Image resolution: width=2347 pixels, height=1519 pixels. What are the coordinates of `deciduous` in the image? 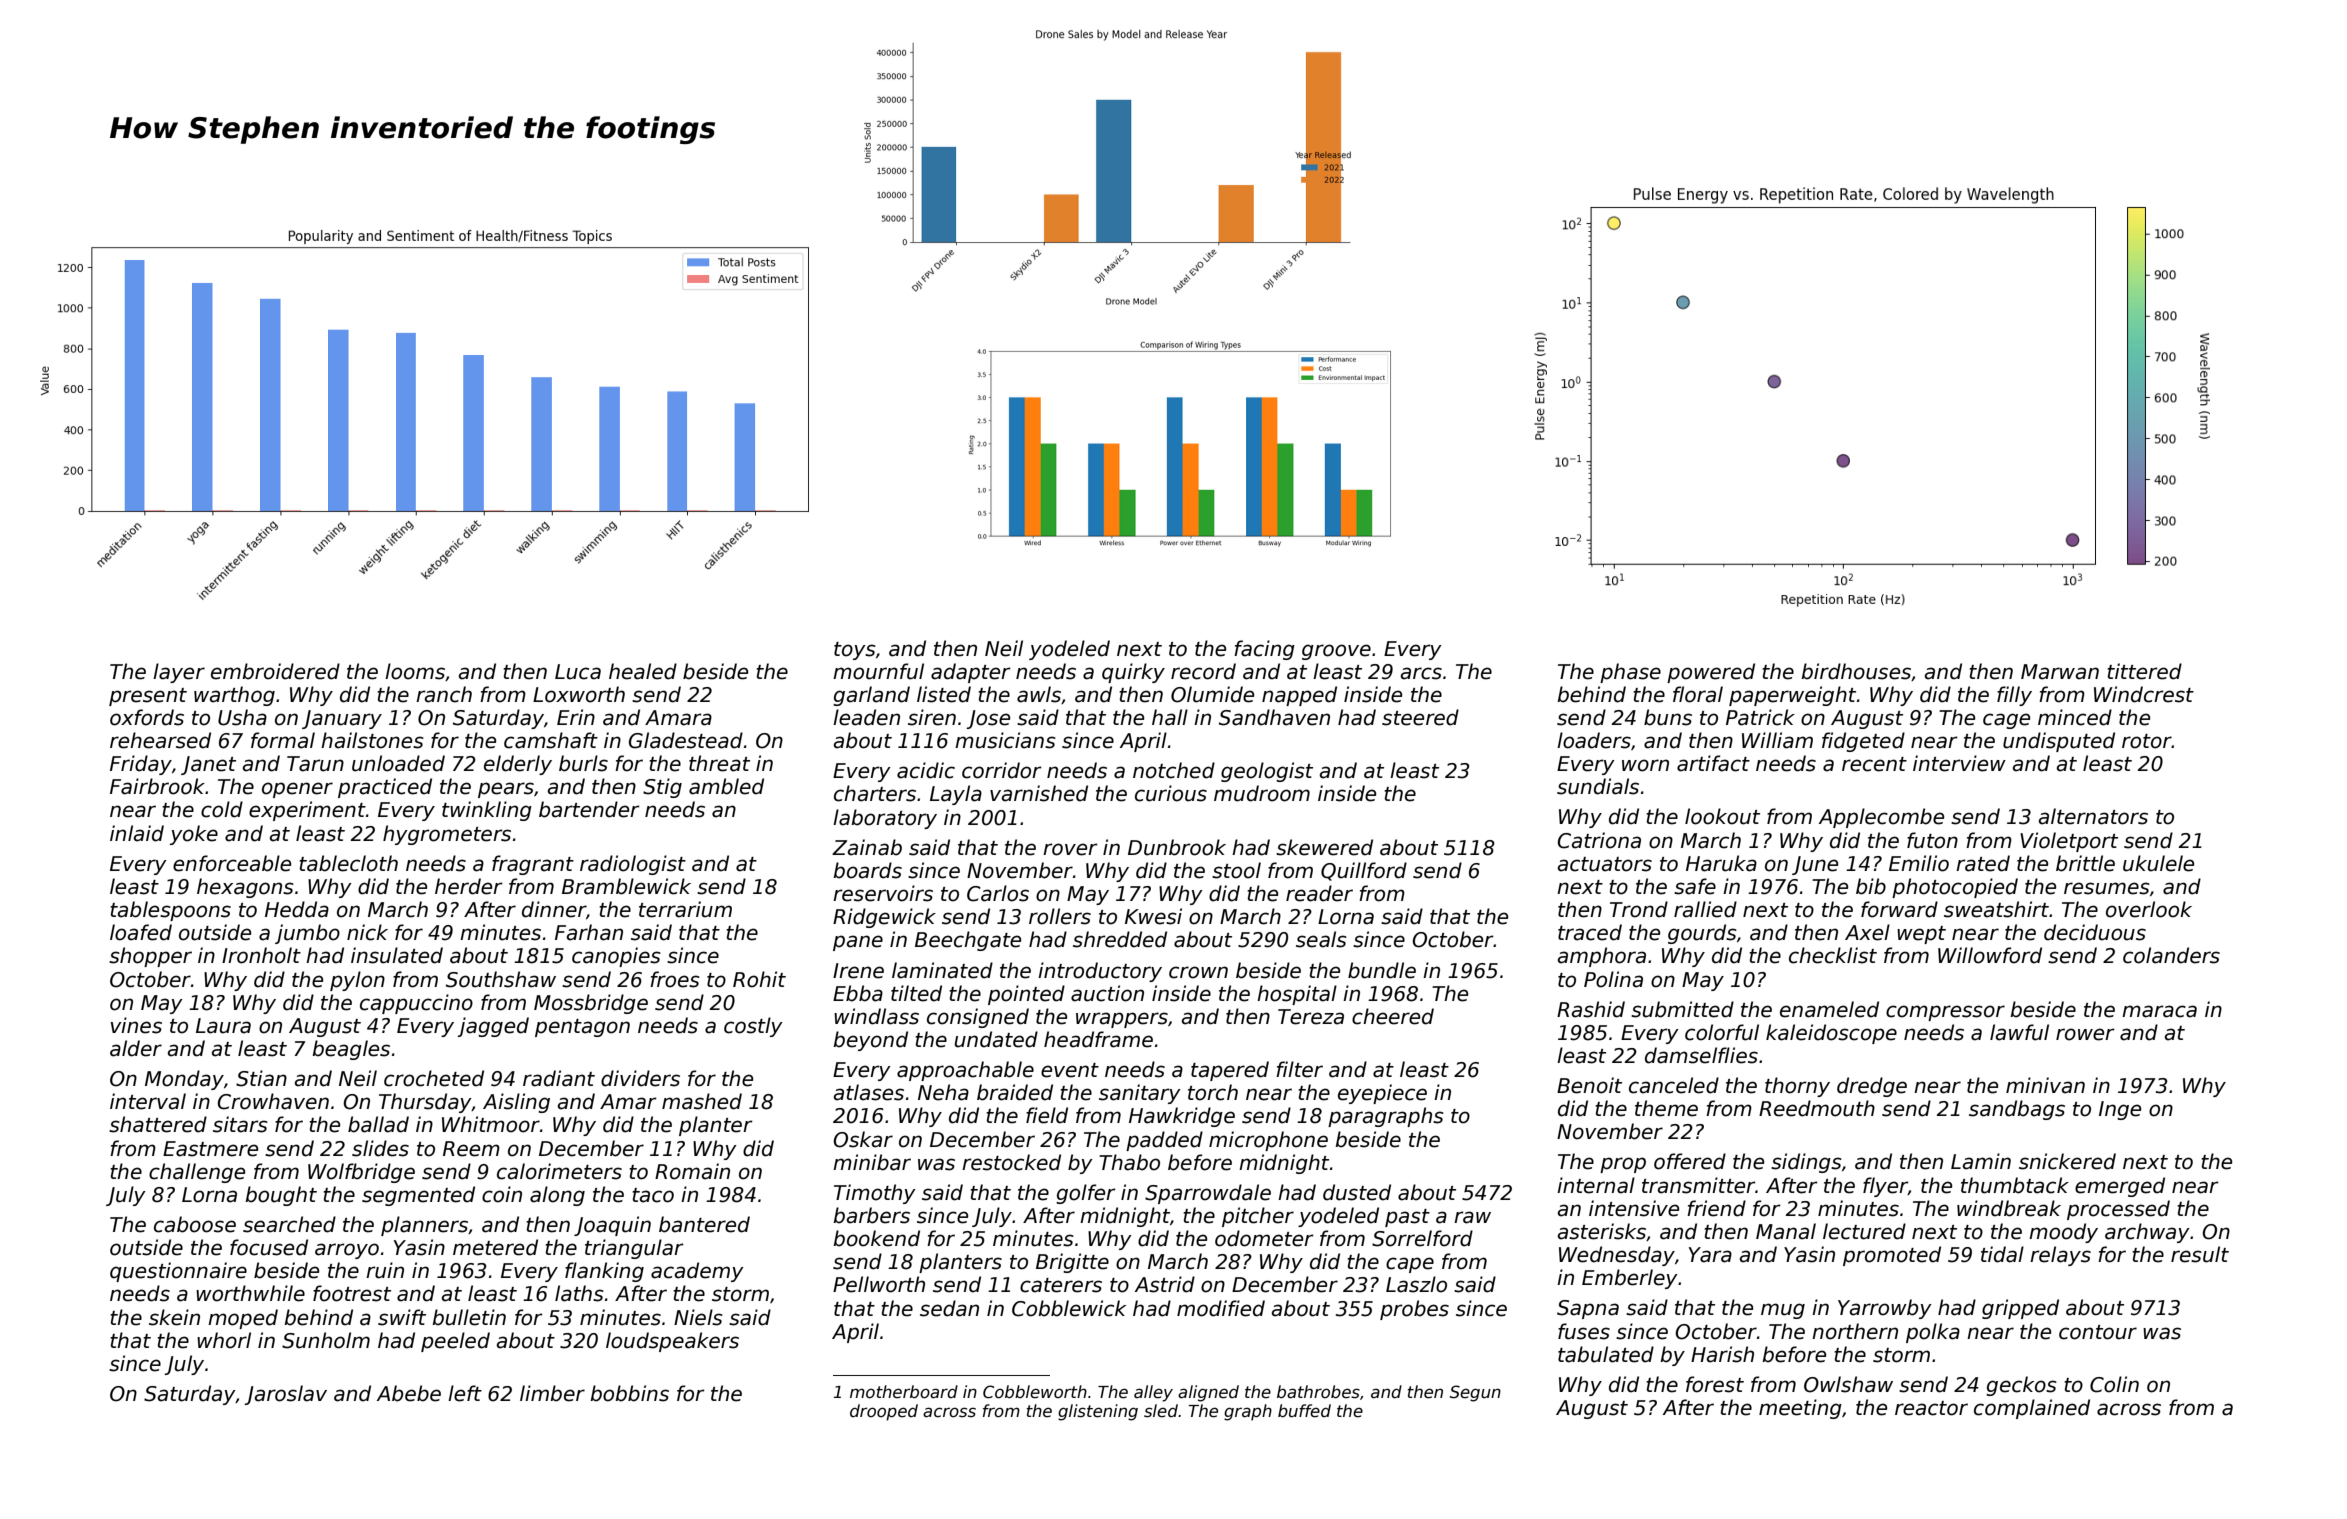 It's located at (2095, 932).
